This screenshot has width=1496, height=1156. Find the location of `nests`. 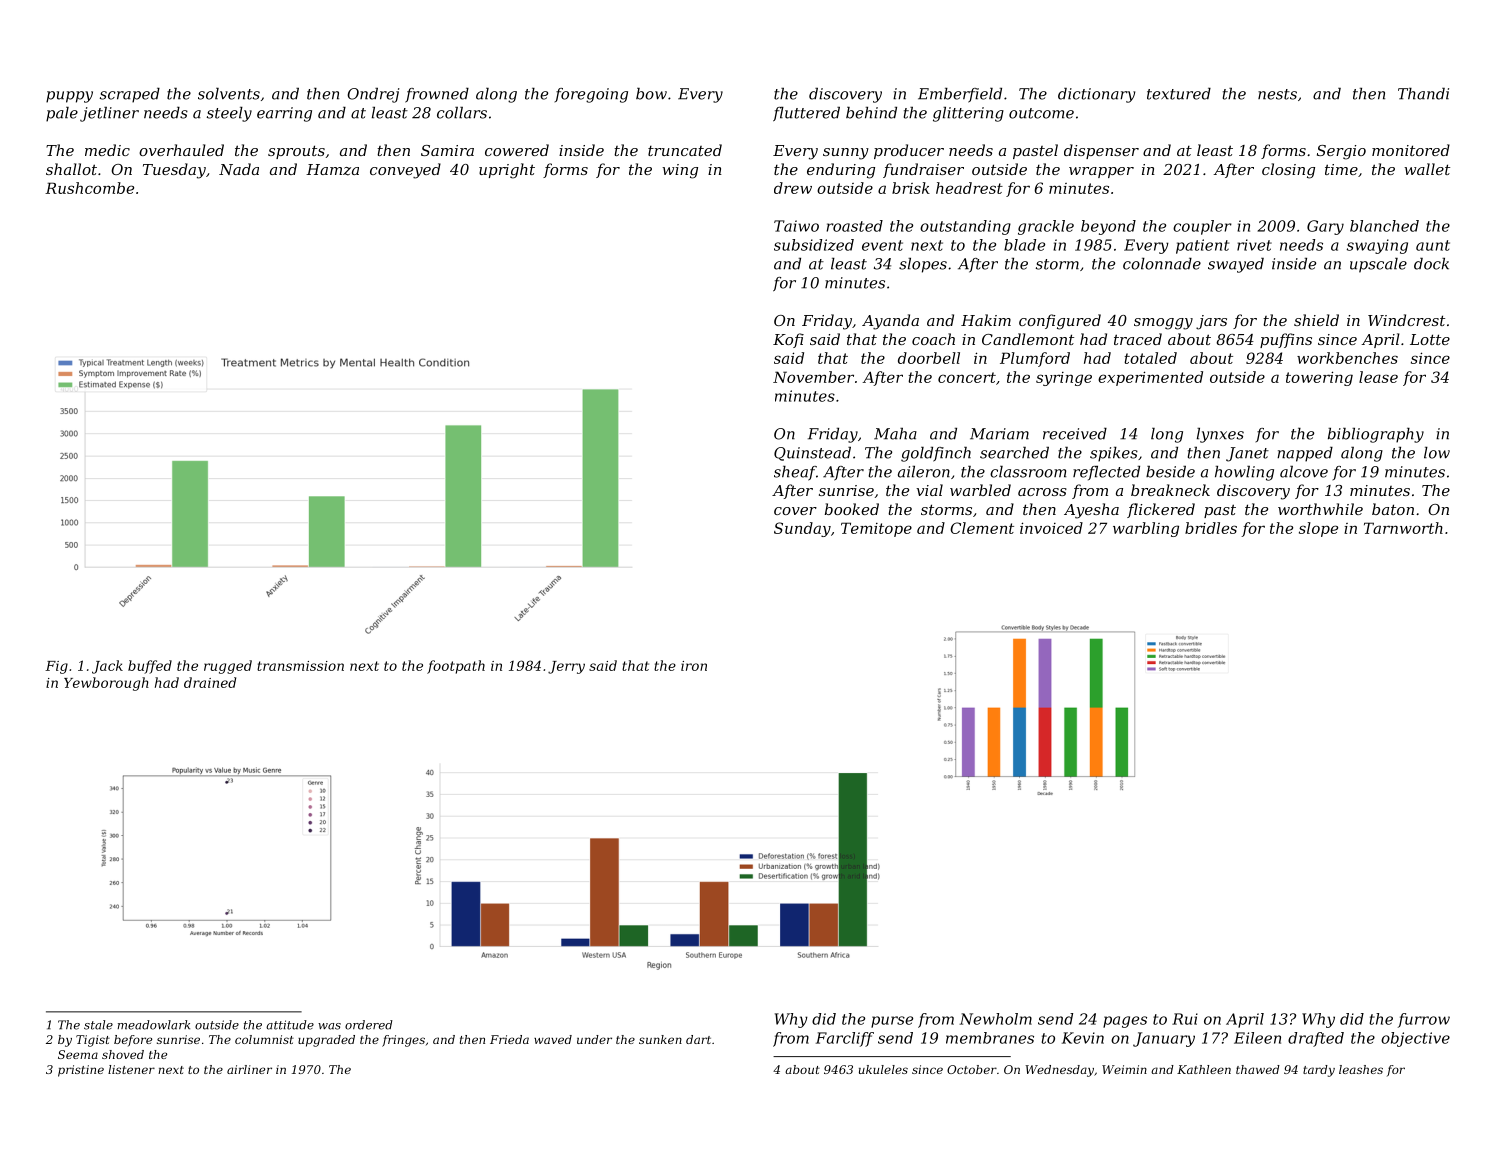

nests is located at coordinates (1277, 94).
